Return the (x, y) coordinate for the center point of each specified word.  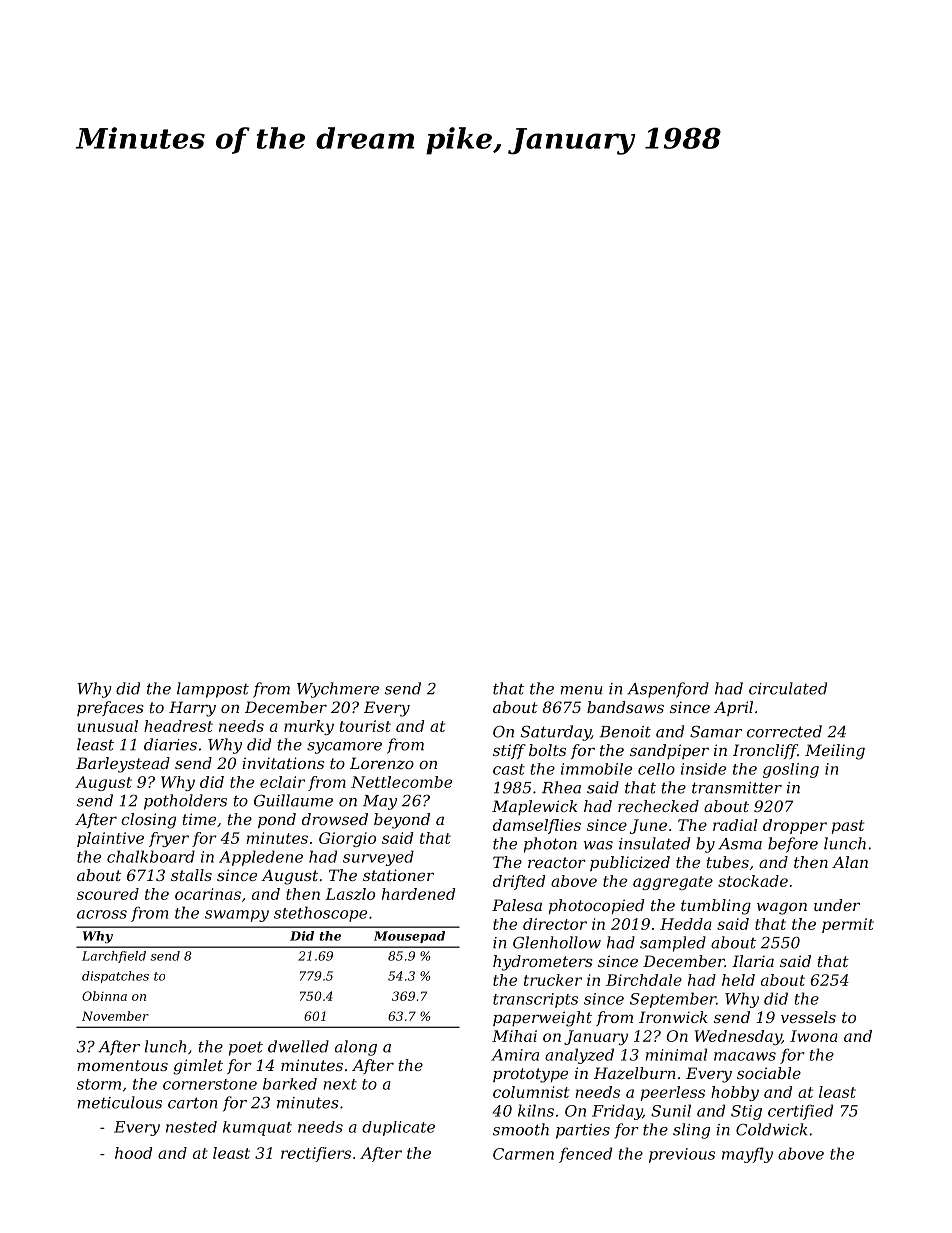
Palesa (517, 905)
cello (656, 769)
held (738, 980)
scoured (108, 894)
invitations (283, 763)
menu (581, 690)
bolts (547, 750)
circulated (788, 688)
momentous (122, 1065)
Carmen (523, 1154)
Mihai (514, 1036)
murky (309, 727)
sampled (673, 944)
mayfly (747, 1155)
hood (133, 1153)
